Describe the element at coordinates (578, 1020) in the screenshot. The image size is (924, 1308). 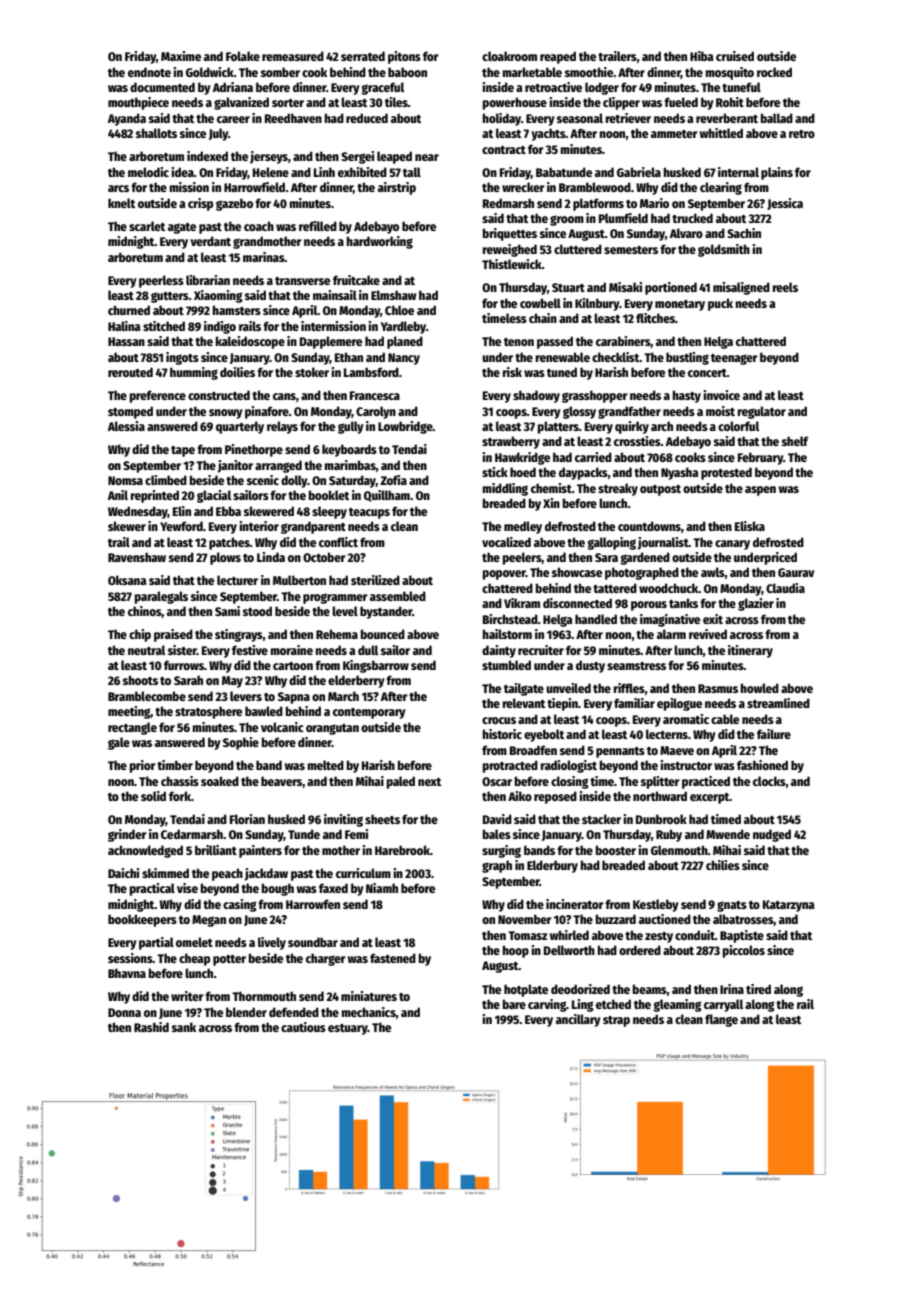
I see `ancillary` at that location.
